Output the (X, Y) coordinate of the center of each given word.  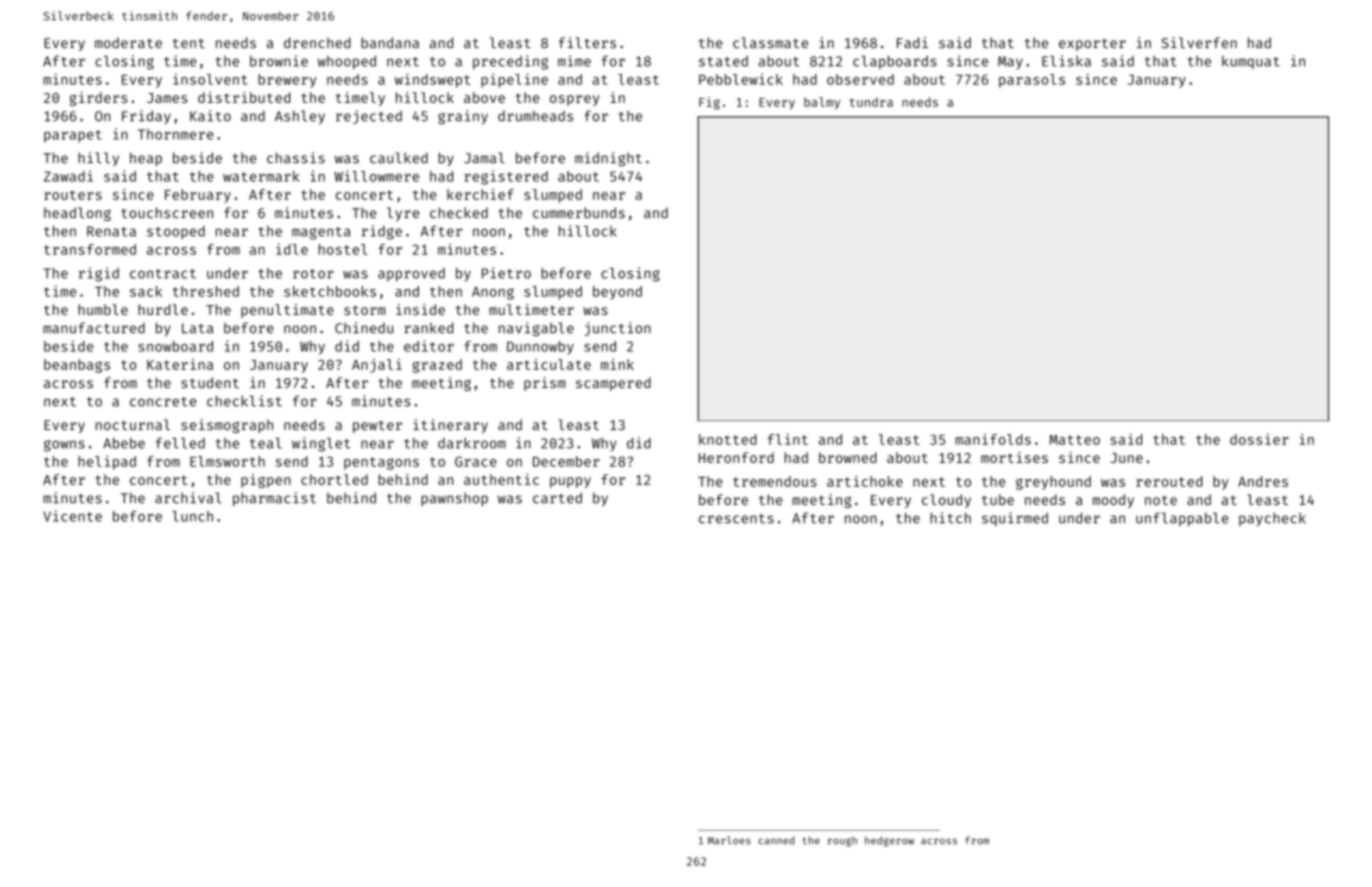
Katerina (180, 364)
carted (557, 498)
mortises (1014, 457)
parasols (1032, 81)
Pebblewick (741, 79)
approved (411, 275)
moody (1113, 501)
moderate (128, 42)
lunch (192, 516)
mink (617, 364)
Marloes (729, 840)
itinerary (450, 426)
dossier (1259, 439)
